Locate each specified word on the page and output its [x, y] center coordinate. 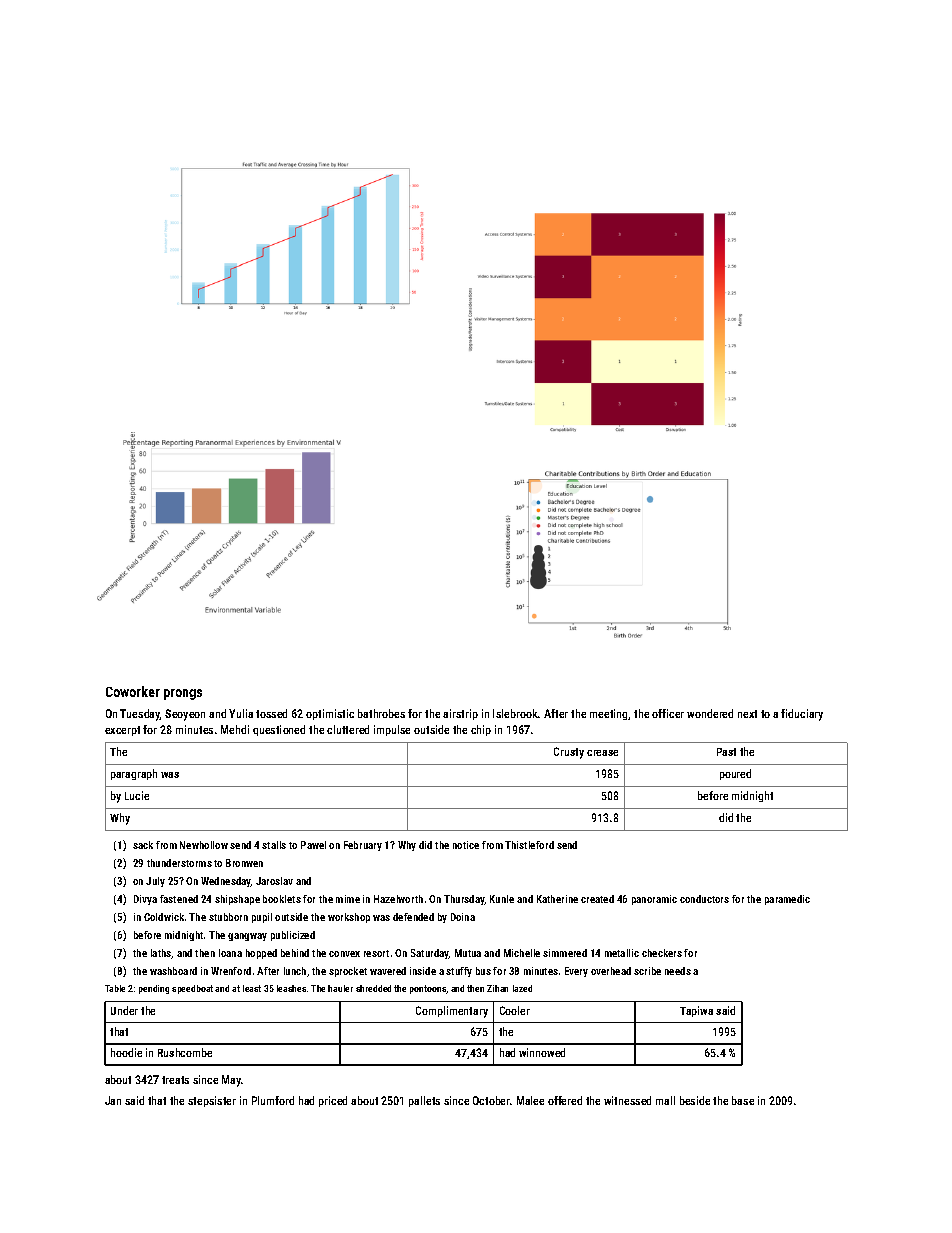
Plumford [273, 1100]
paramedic [787, 900]
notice [466, 845]
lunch [295, 971]
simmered [565, 953]
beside [695, 1100]
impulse [392, 730]
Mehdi [235, 729]
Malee [530, 1100]
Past [726, 752]
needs [678, 971]
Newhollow [204, 845]
